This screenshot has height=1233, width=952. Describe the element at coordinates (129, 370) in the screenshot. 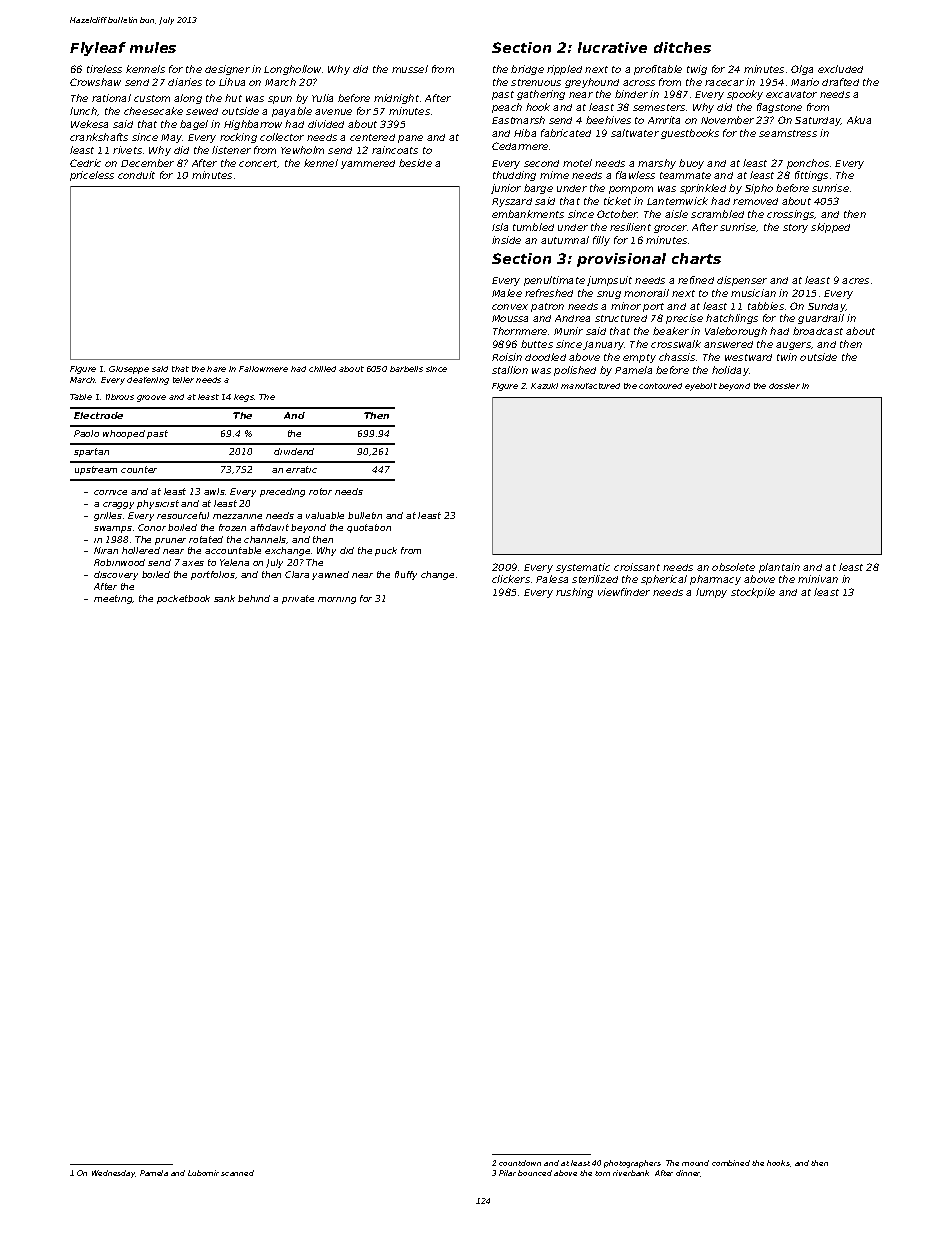

I see `Giuseppe` at that location.
